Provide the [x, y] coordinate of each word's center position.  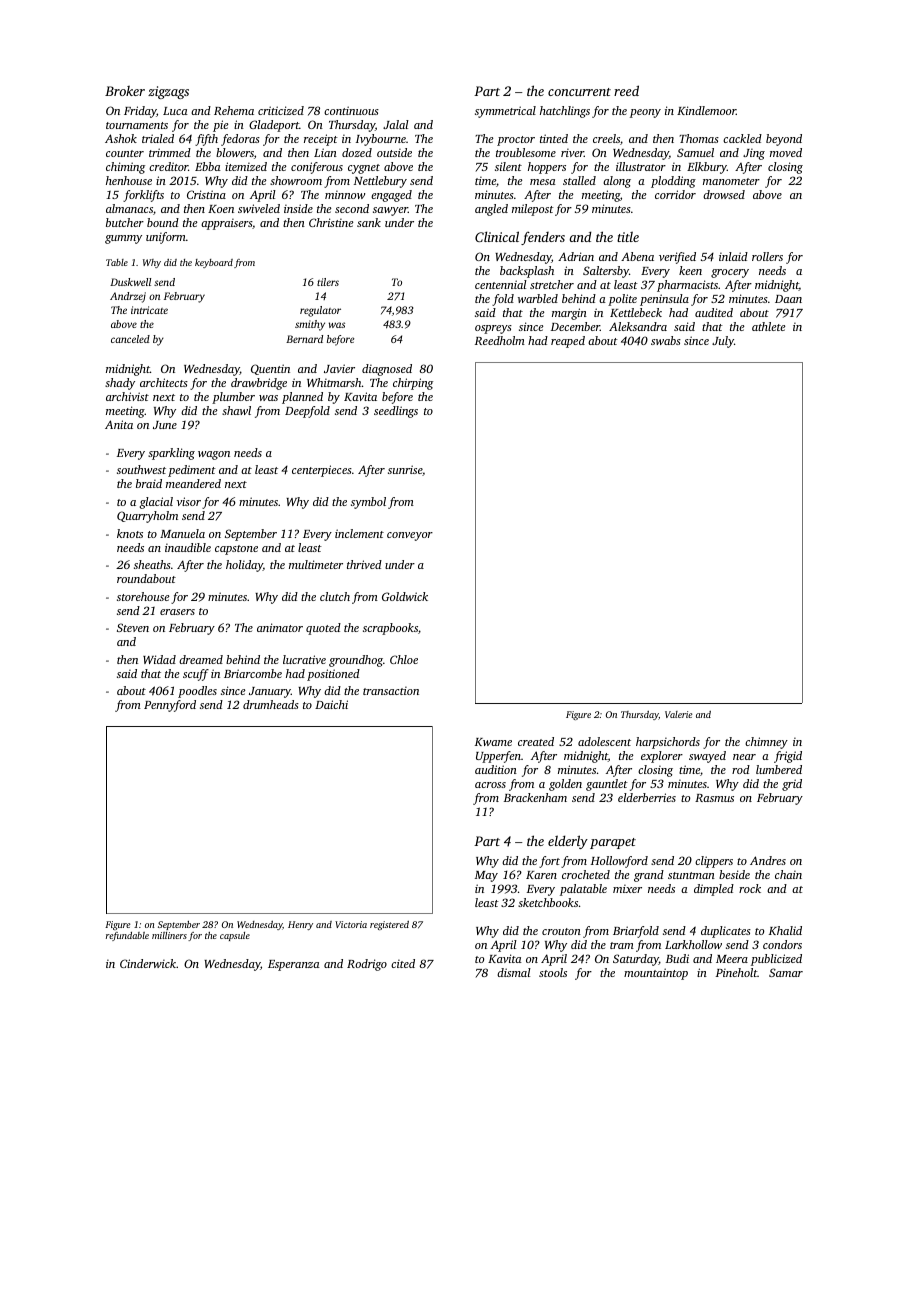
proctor [516, 141]
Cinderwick [148, 963]
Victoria [351, 924]
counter [125, 153]
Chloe [404, 659]
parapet [613, 843]
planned [302, 398]
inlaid [733, 256]
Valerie [678, 714]
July [723, 342]
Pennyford [170, 706]
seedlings [396, 412]
